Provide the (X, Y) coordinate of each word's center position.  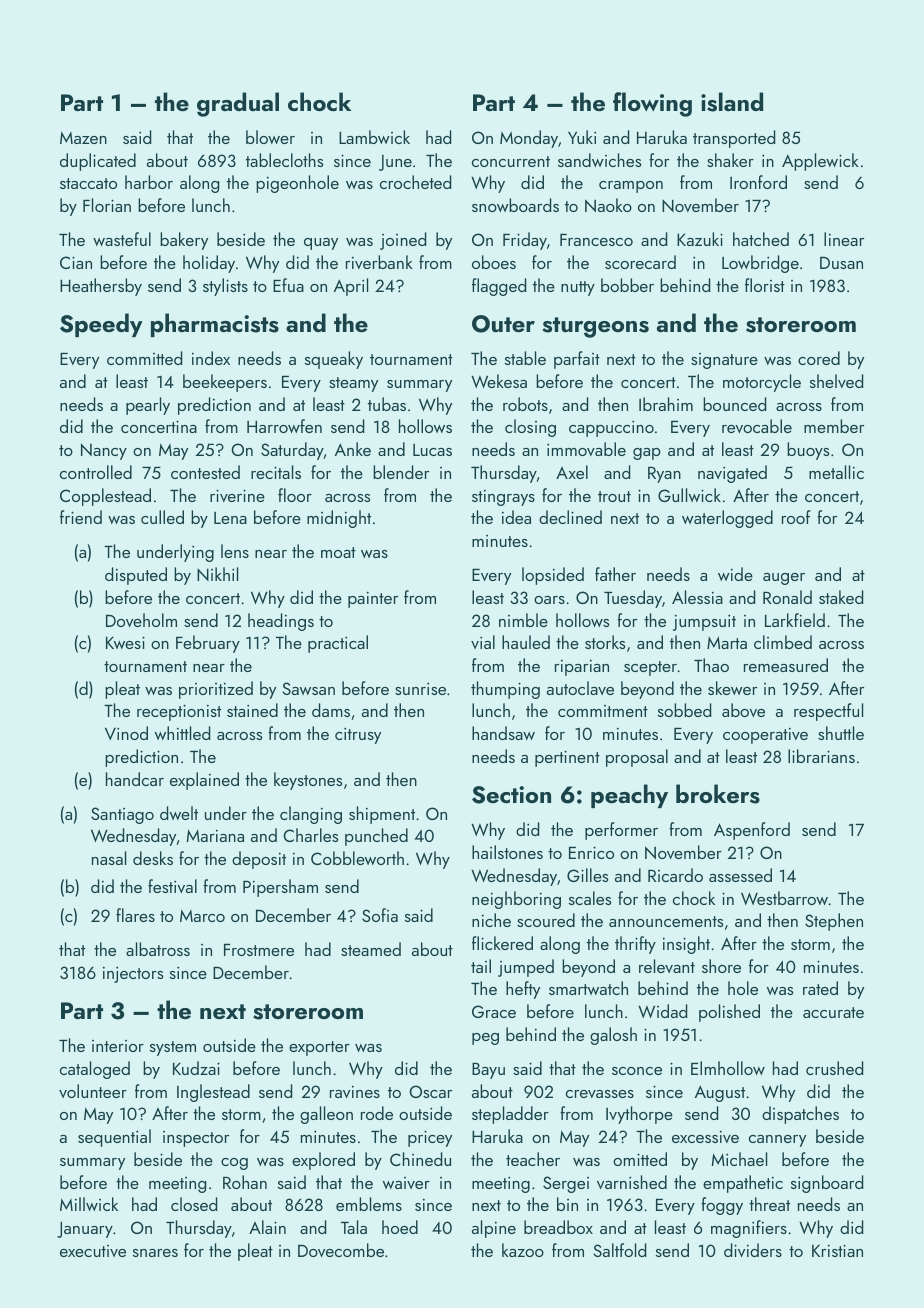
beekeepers (225, 383)
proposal (637, 758)
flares (135, 915)
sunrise (420, 689)
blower (270, 137)
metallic (836, 472)
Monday (529, 139)
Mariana (215, 835)
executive (93, 1251)
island (732, 102)
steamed (371, 949)
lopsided (553, 576)
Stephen (834, 922)
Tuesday (633, 599)
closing (530, 428)
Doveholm (141, 620)
